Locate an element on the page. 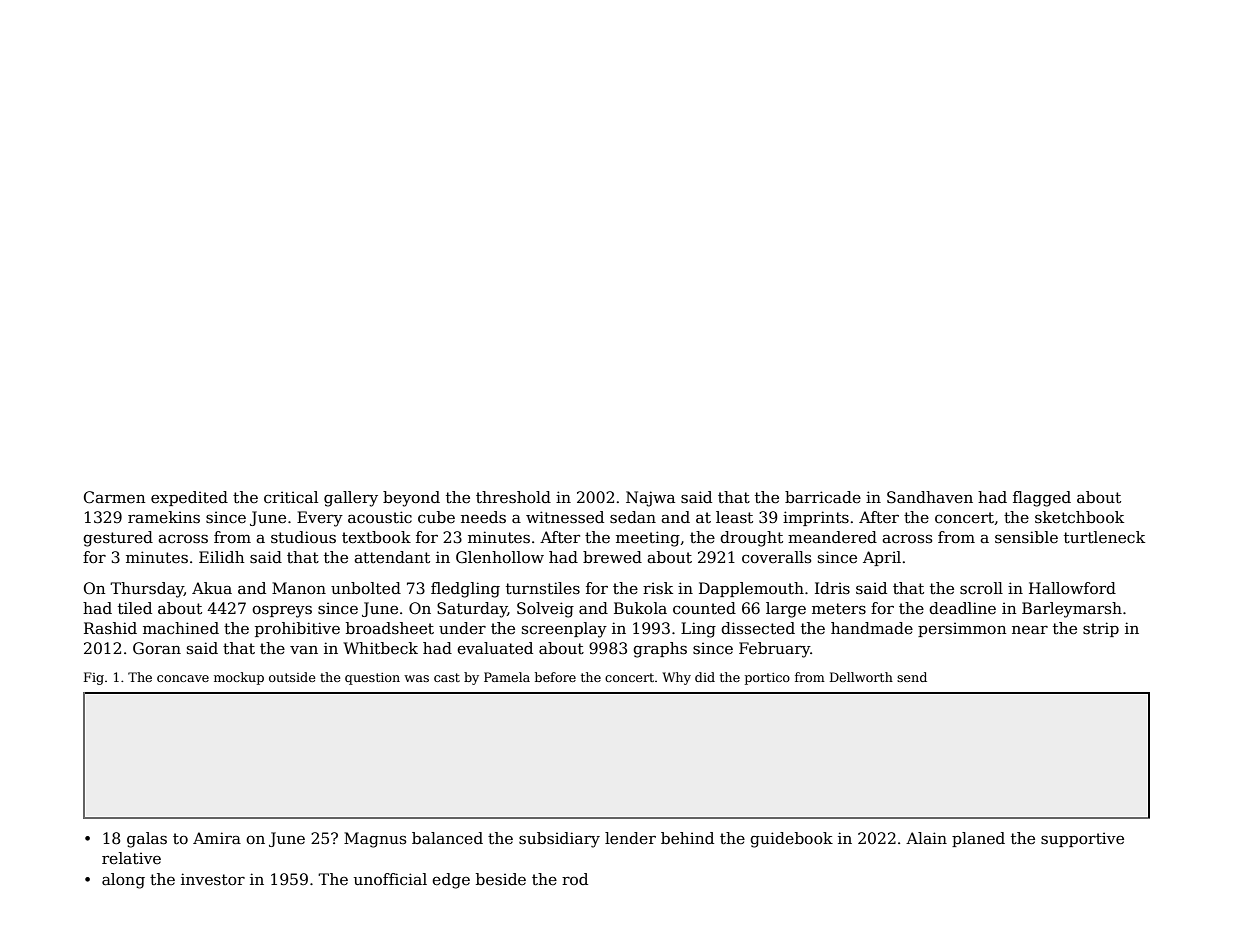  Dellworth is located at coordinates (861, 677).
